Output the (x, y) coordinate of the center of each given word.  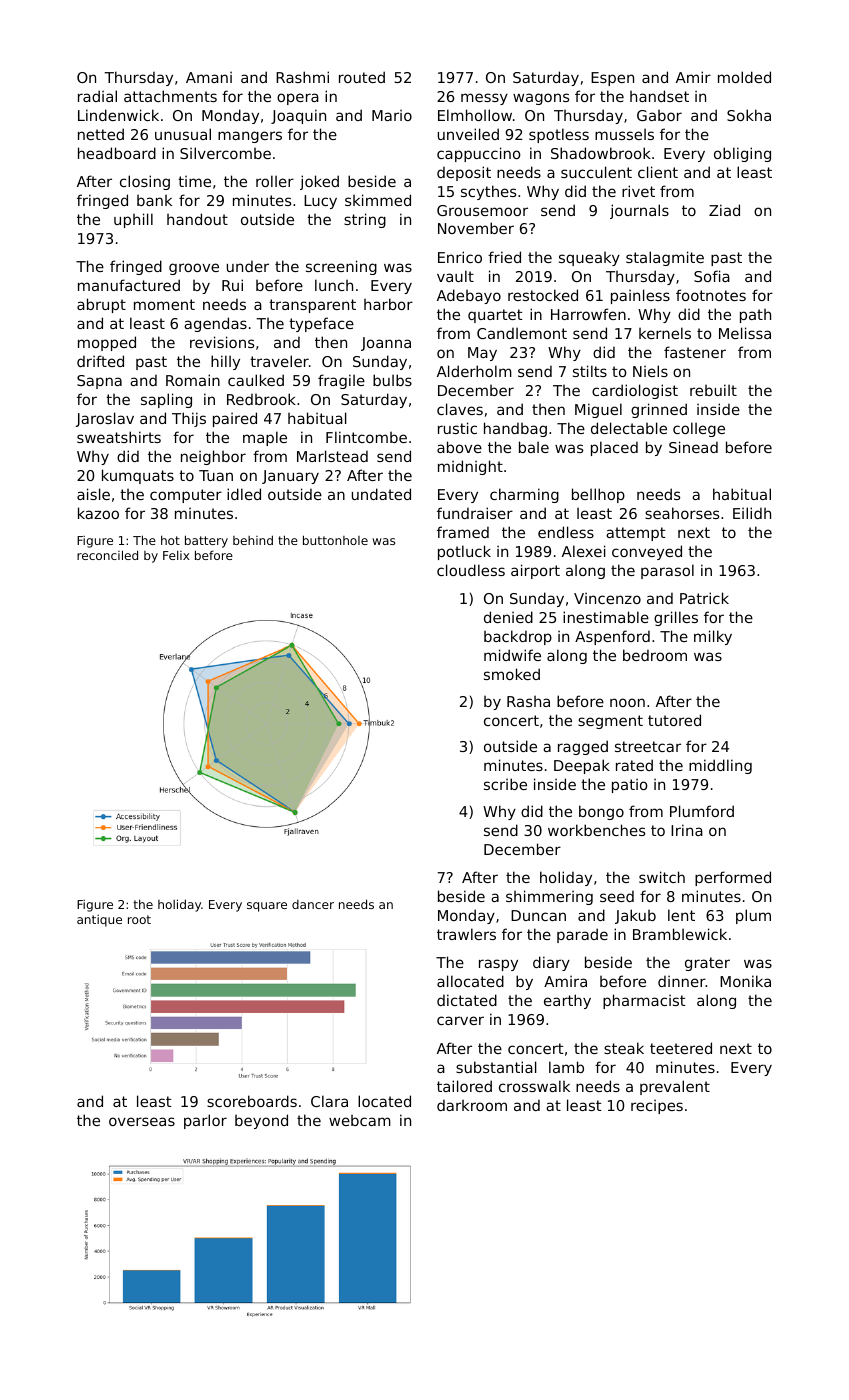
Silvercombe (225, 153)
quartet (495, 316)
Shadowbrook (601, 153)
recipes (657, 1106)
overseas (142, 1121)
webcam (360, 1120)
